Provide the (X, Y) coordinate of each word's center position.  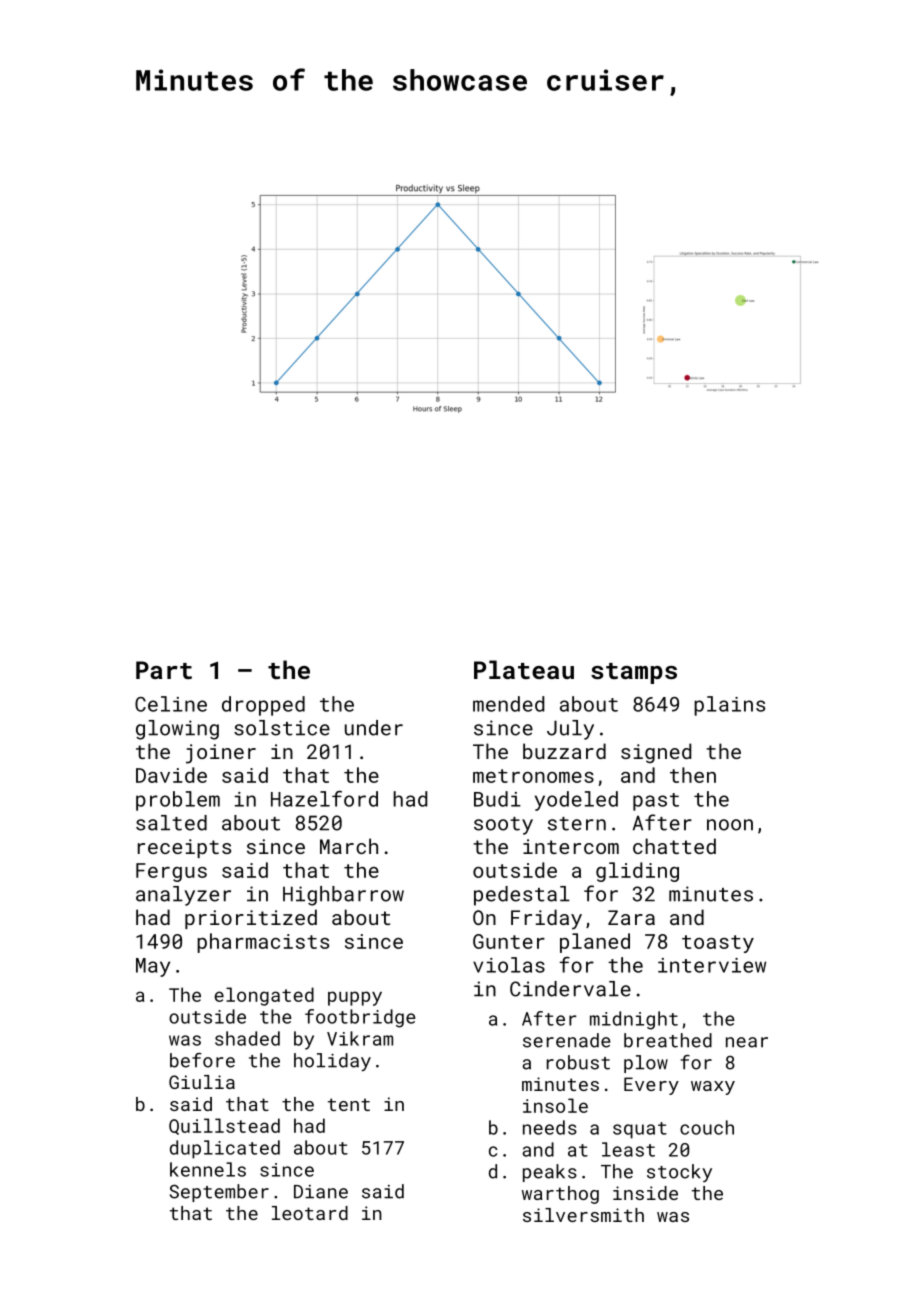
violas (509, 965)
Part (164, 670)
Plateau (524, 669)
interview (712, 965)
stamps (634, 673)
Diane (321, 1192)
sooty (503, 826)
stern (577, 824)
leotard (310, 1213)
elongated (264, 996)
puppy (355, 998)
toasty (718, 944)
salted (171, 823)
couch (707, 1127)
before (202, 1060)
